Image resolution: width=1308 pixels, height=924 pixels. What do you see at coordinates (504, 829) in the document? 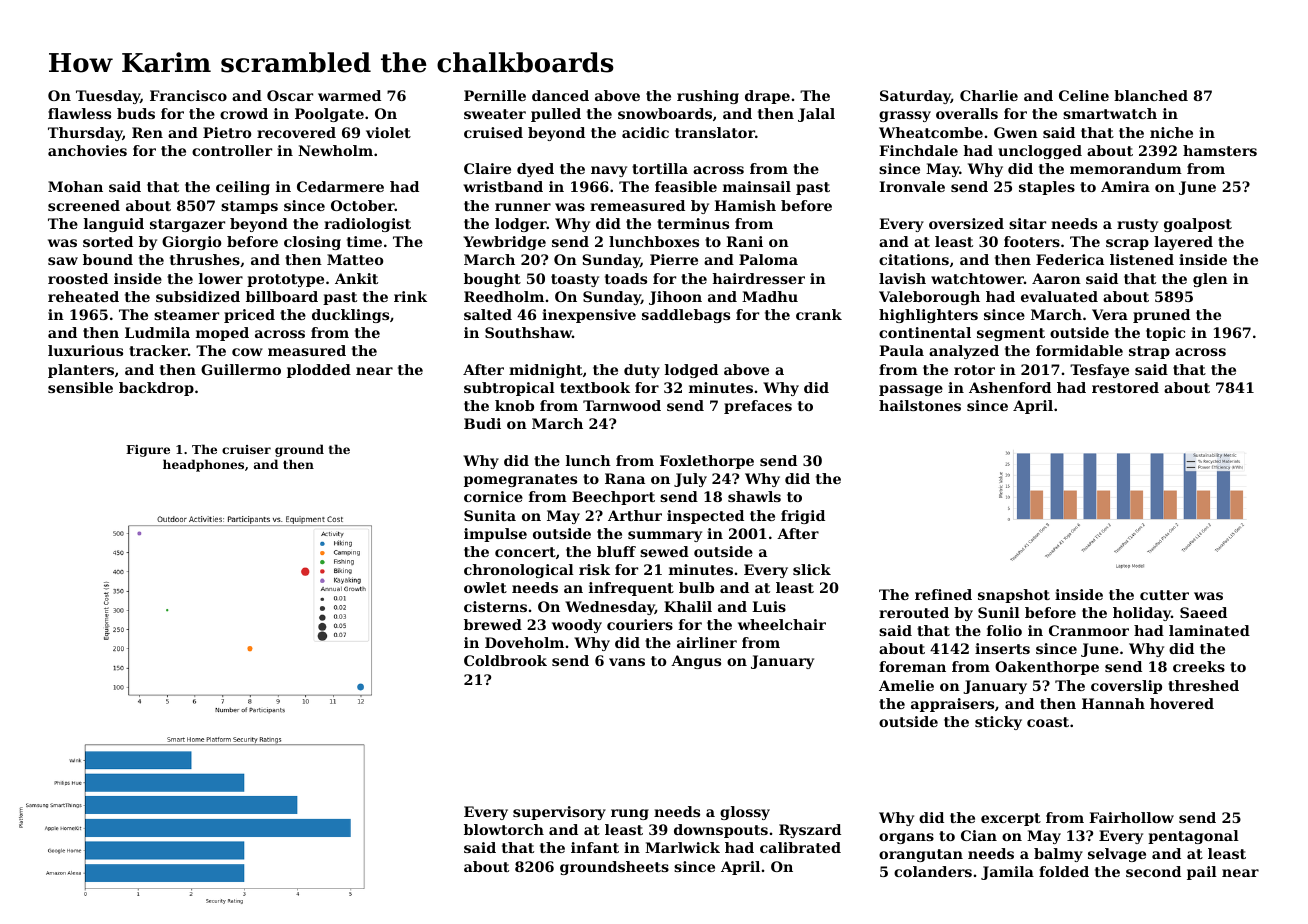
I see `blowtorch` at bounding box center [504, 829].
